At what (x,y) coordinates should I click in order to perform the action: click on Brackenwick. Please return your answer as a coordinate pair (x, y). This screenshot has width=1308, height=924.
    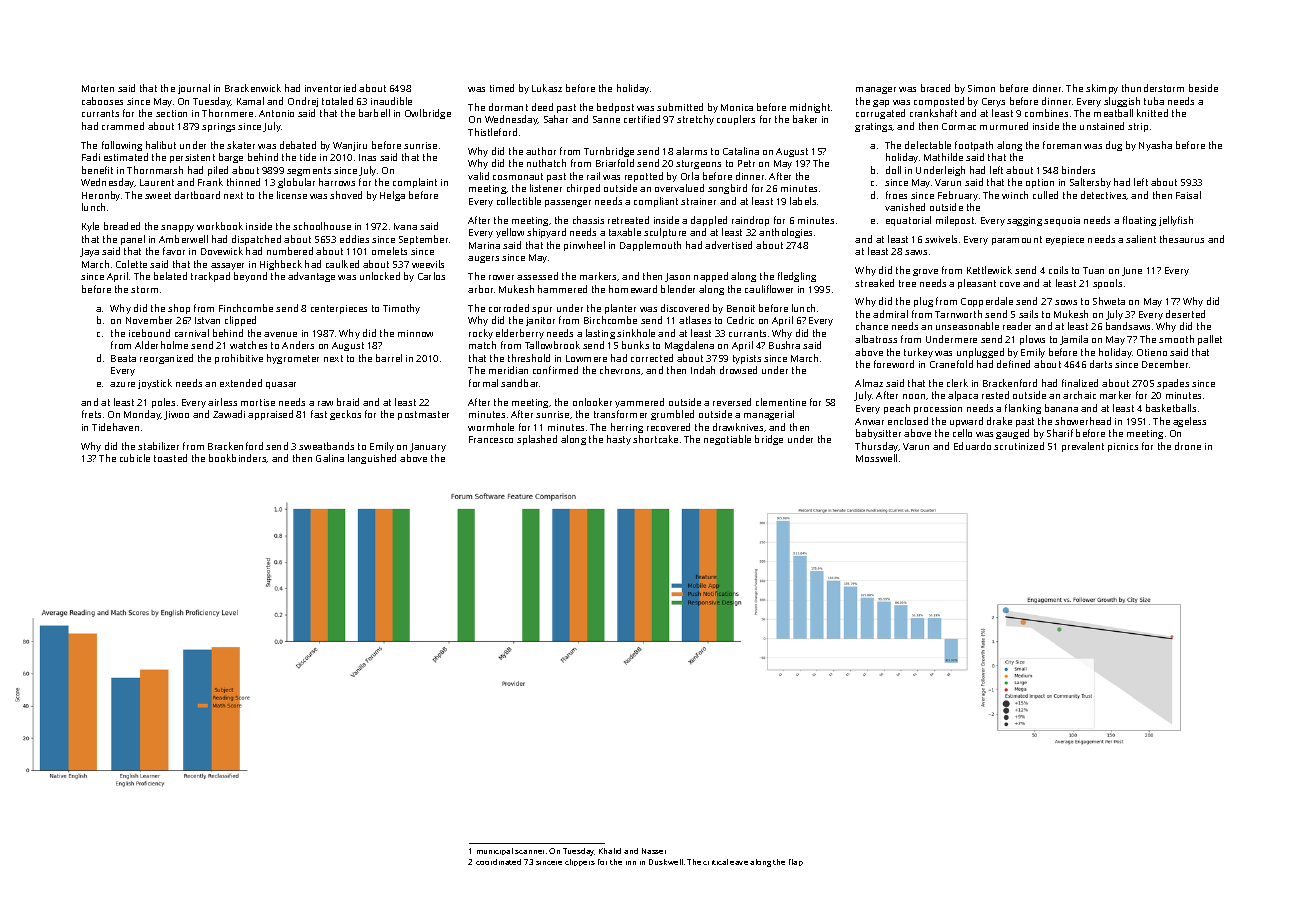
    Looking at the image, I should click on (253, 88).
